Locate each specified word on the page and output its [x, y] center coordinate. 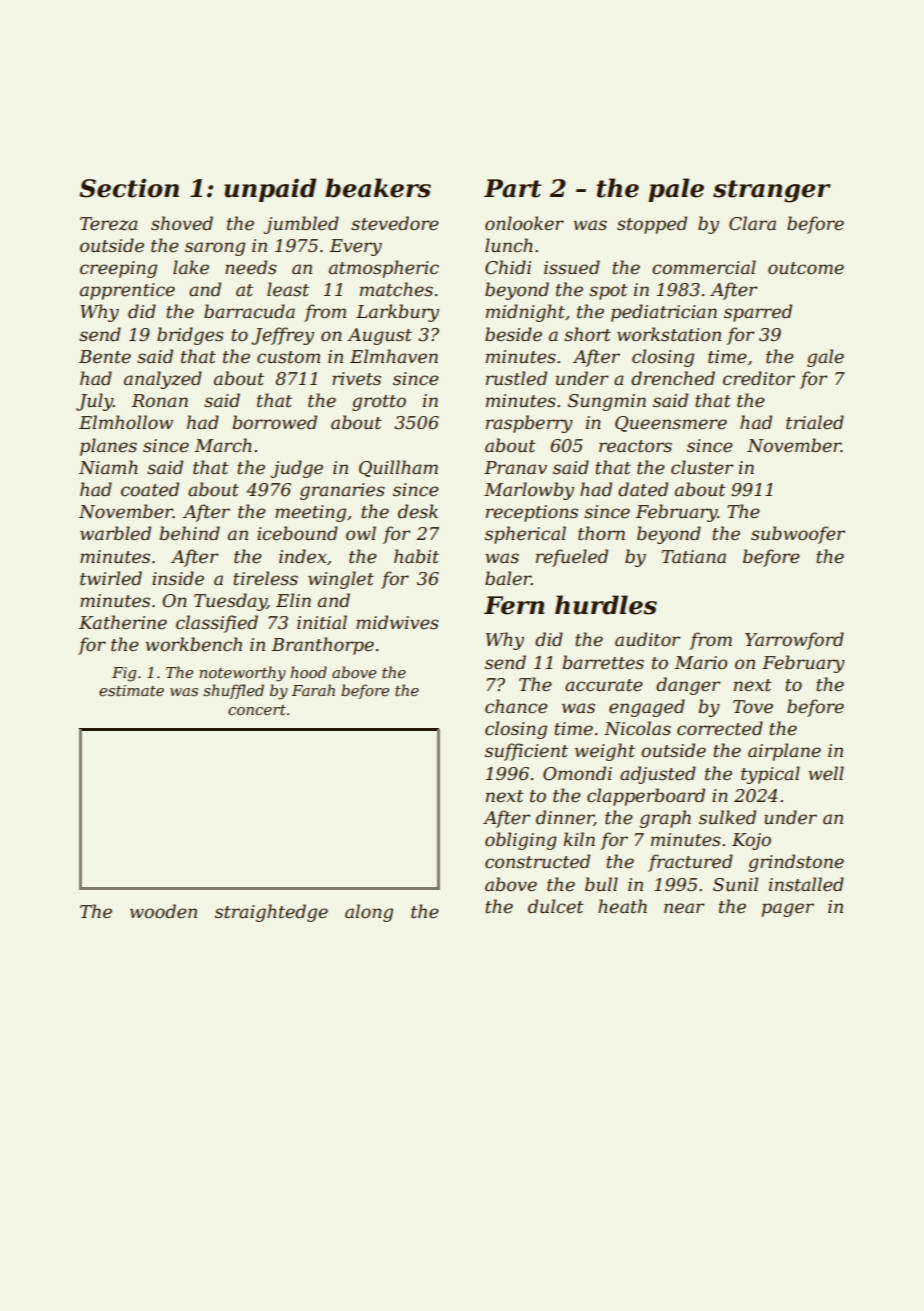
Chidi [508, 267]
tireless [265, 578]
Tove [753, 707]
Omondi [577, 773]
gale [825, 358]
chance [516, 706]
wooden [163, 911]
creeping [118, 269]
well [826, 773]
